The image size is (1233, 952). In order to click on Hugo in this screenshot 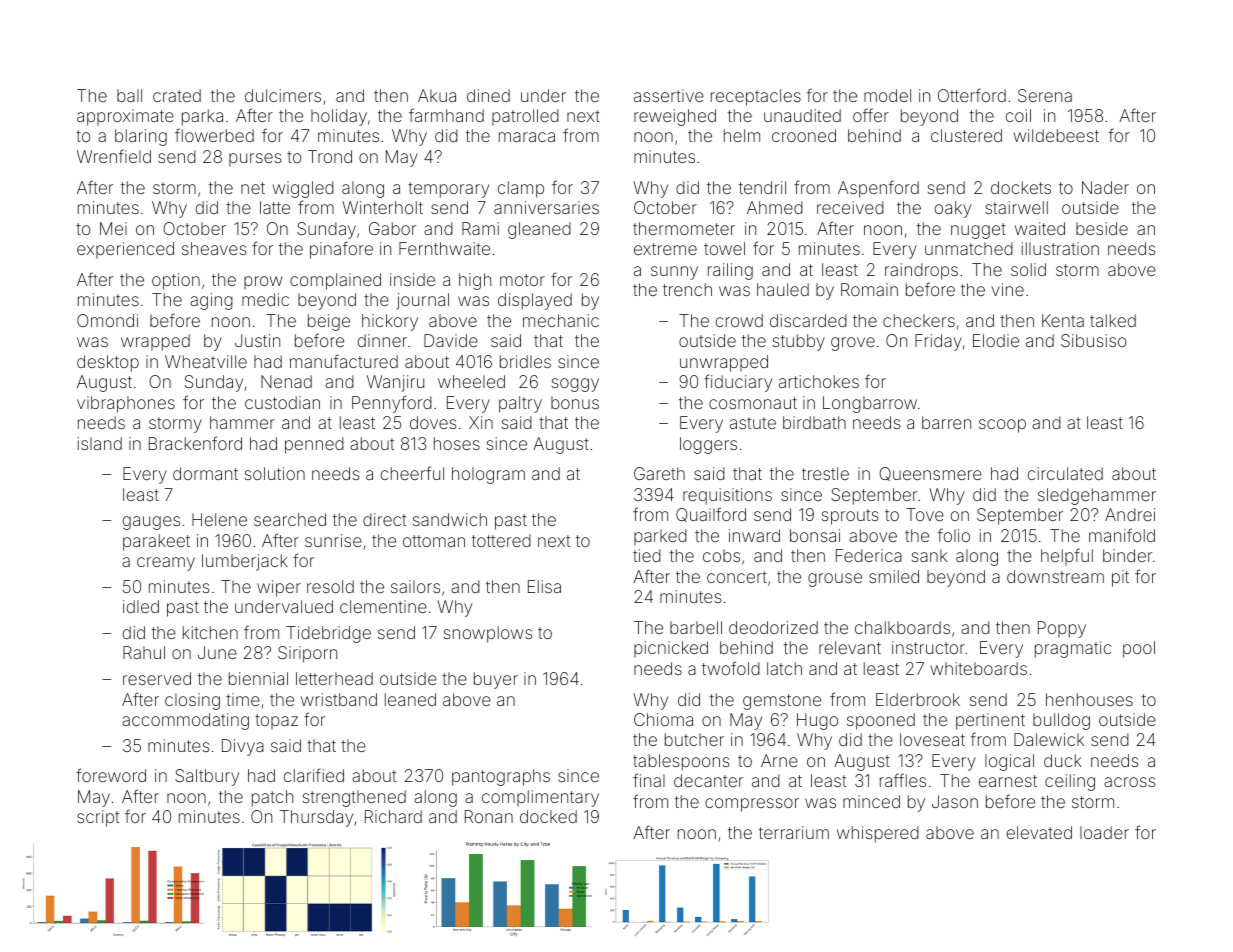, I will do `click(817, 721)`.
